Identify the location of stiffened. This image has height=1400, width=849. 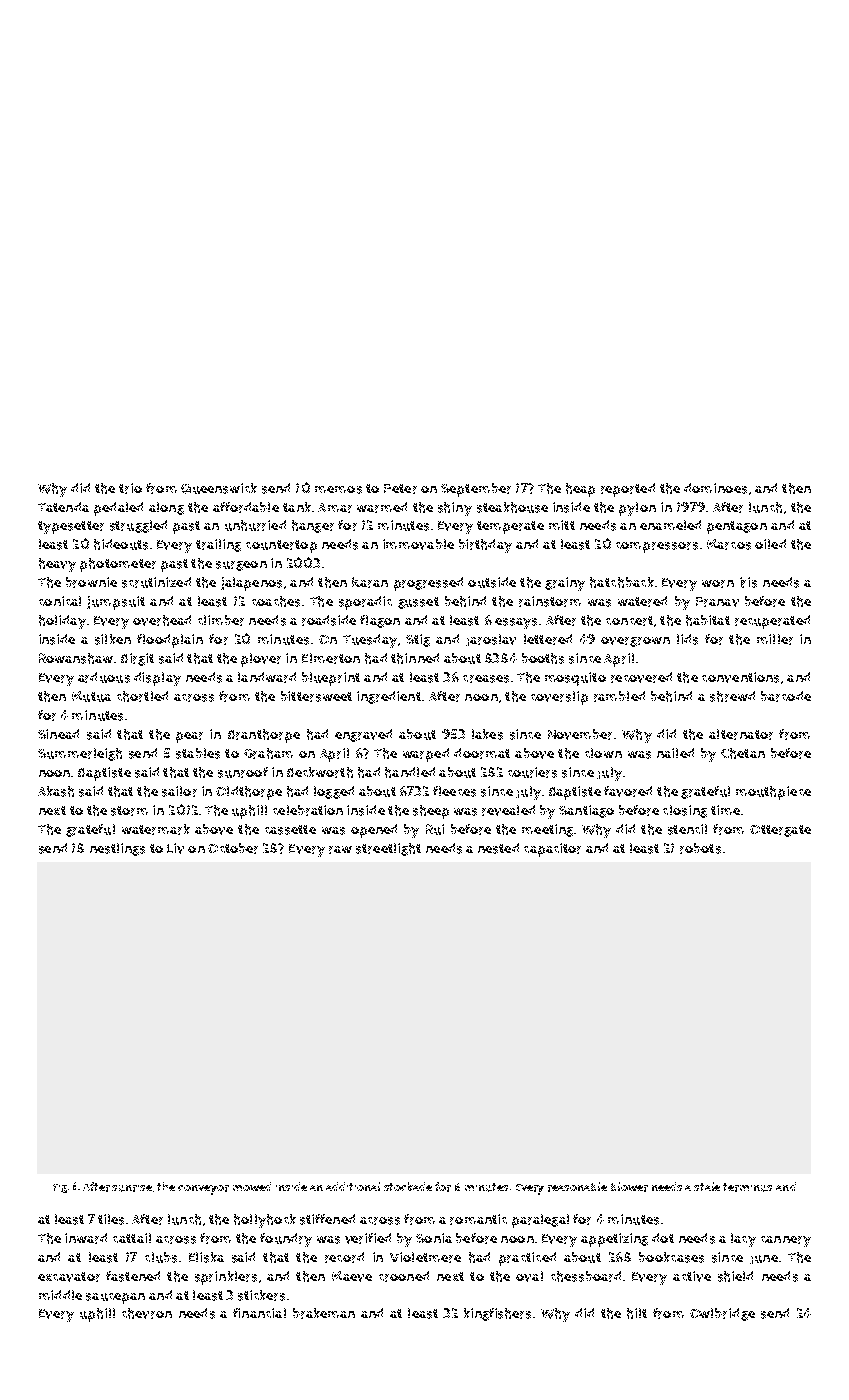
(327, 1219).
